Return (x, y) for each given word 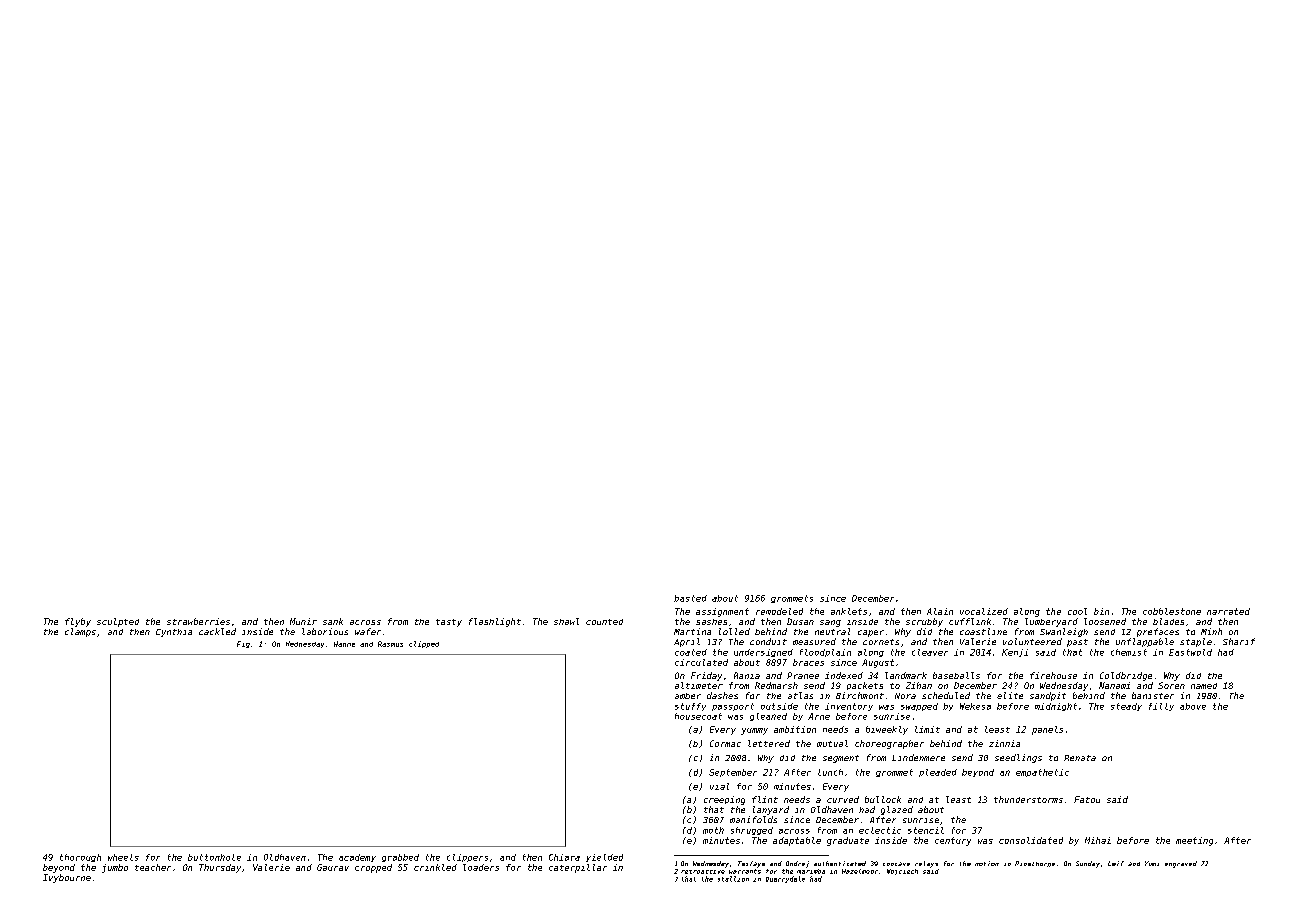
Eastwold (1190, 652)
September (733, 773)
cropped (373, 868)
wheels (123, 857)
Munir (303, 621)
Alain (940, 611)
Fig (243, 644)
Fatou (1087, 799)
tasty (449, 623)
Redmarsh (776, 685)
